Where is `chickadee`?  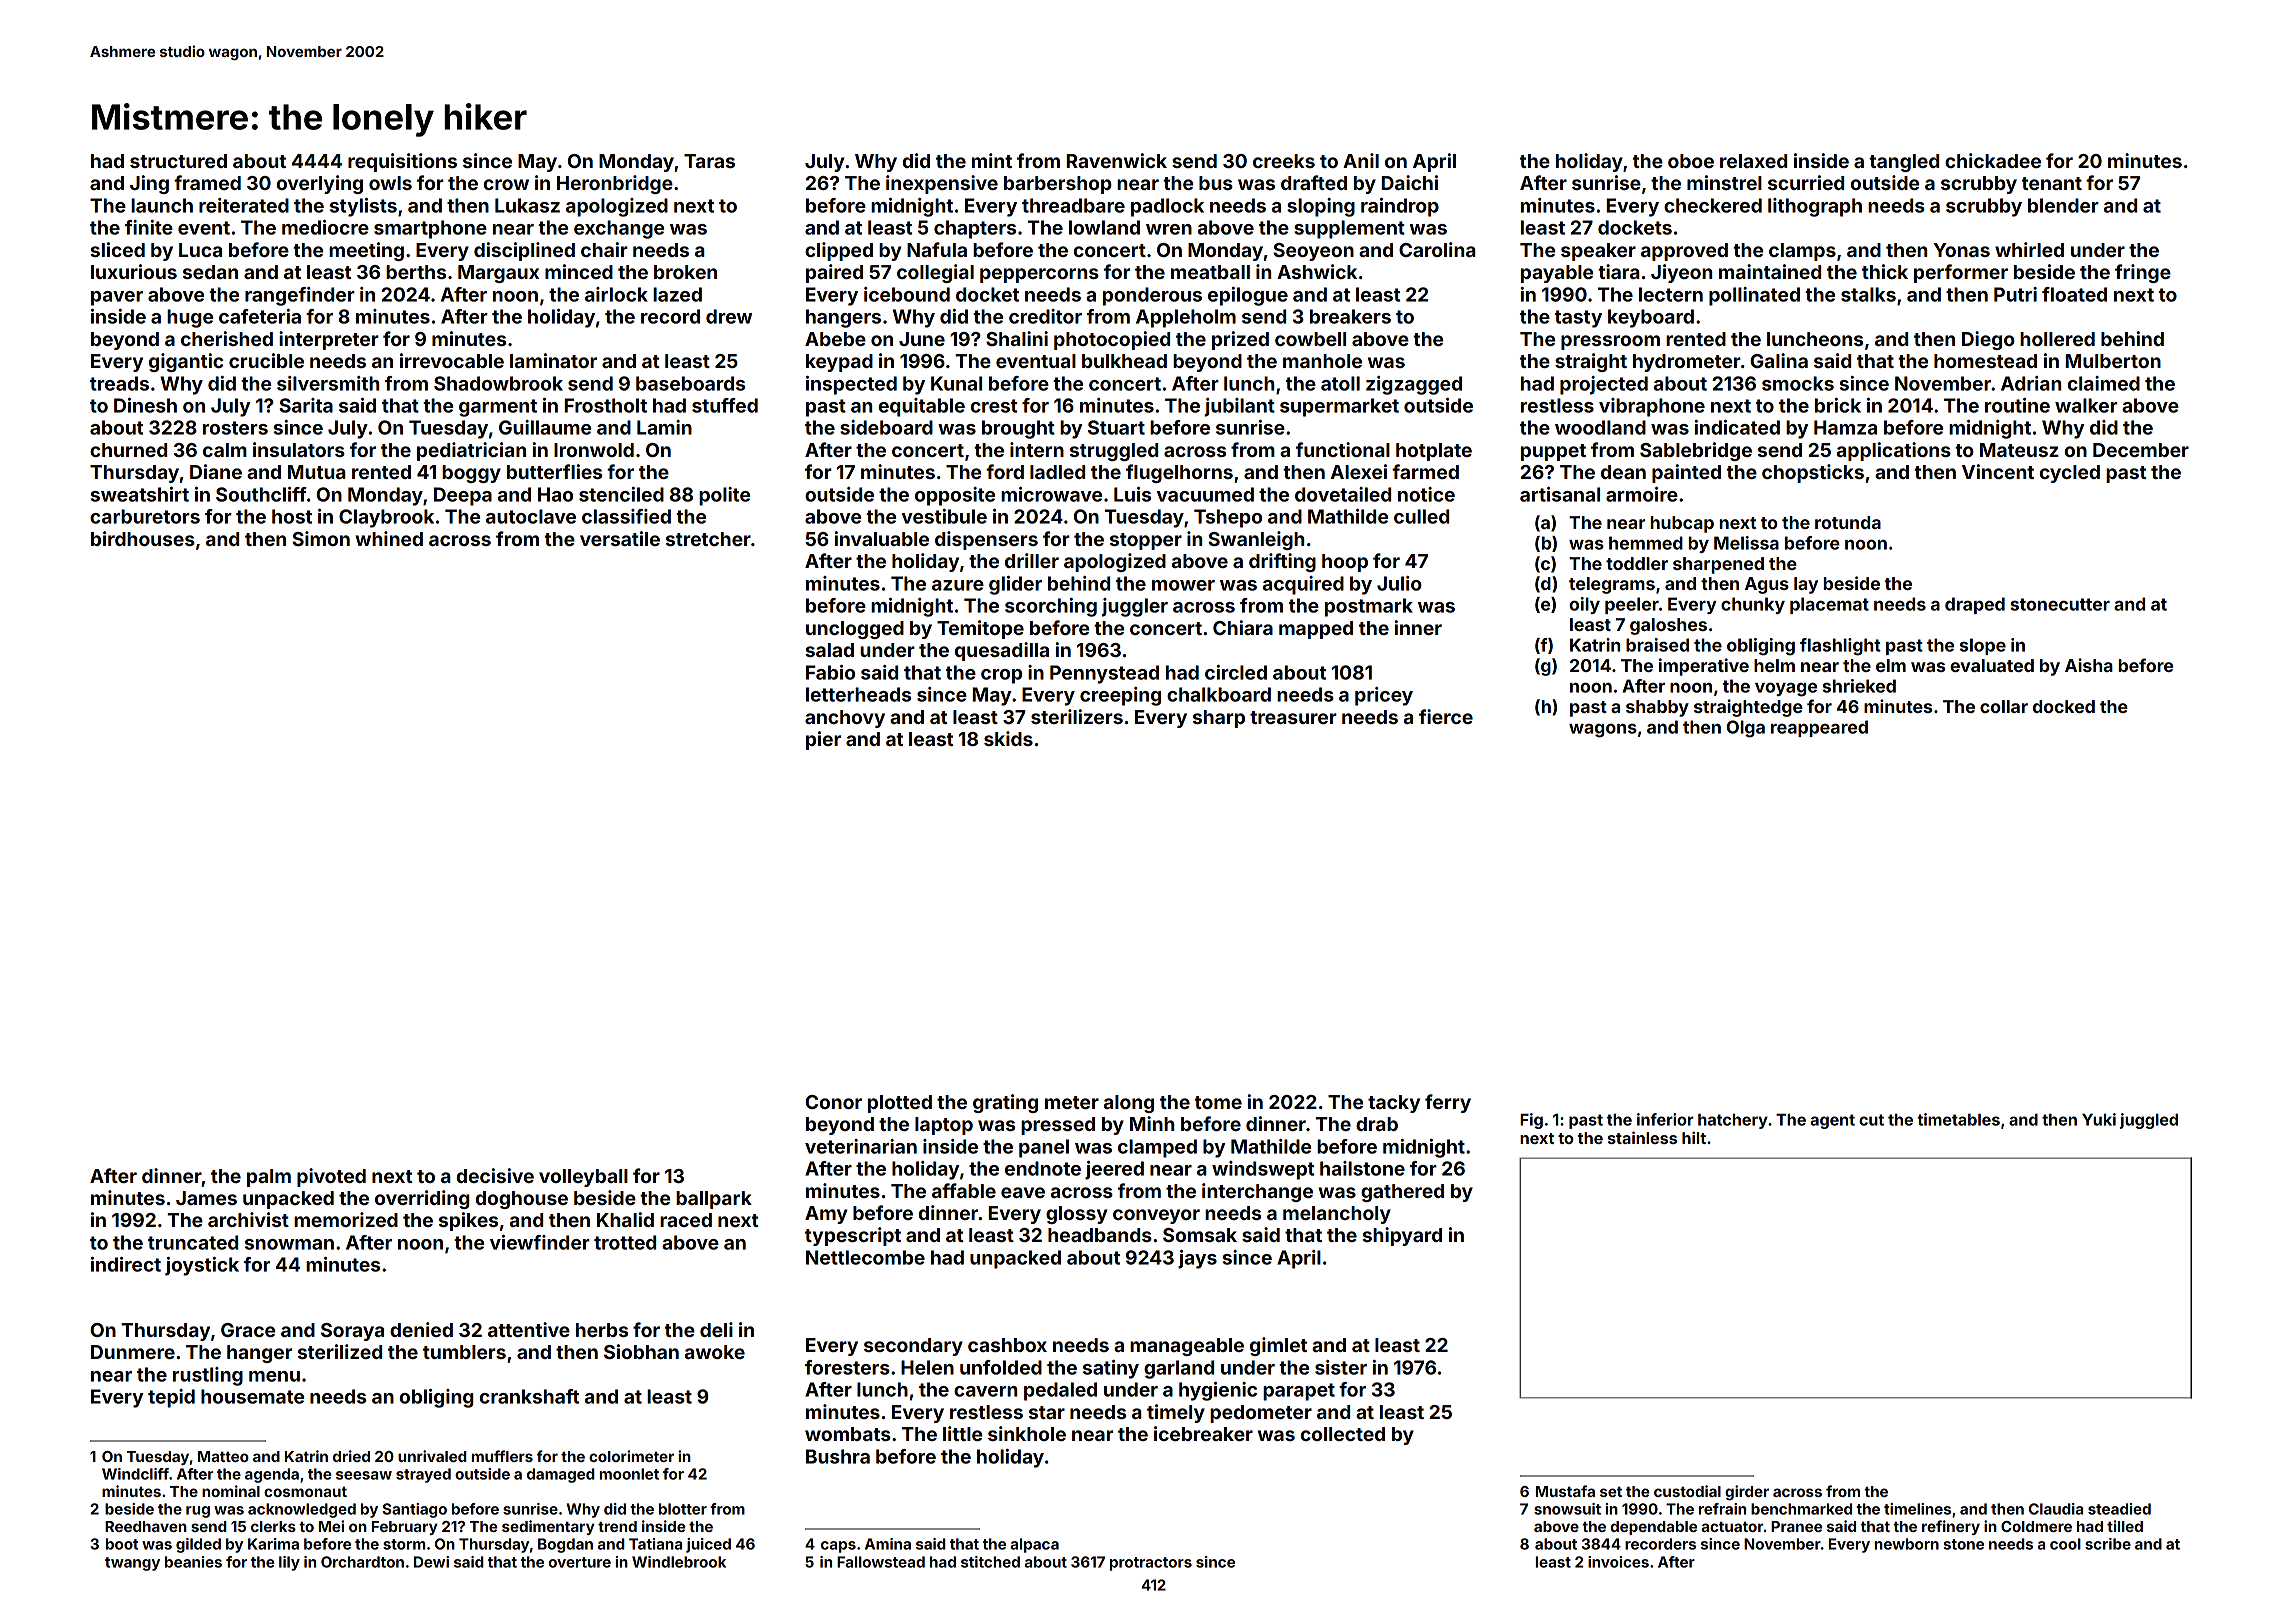
chickadee is located at coordinates (1993, 160).
